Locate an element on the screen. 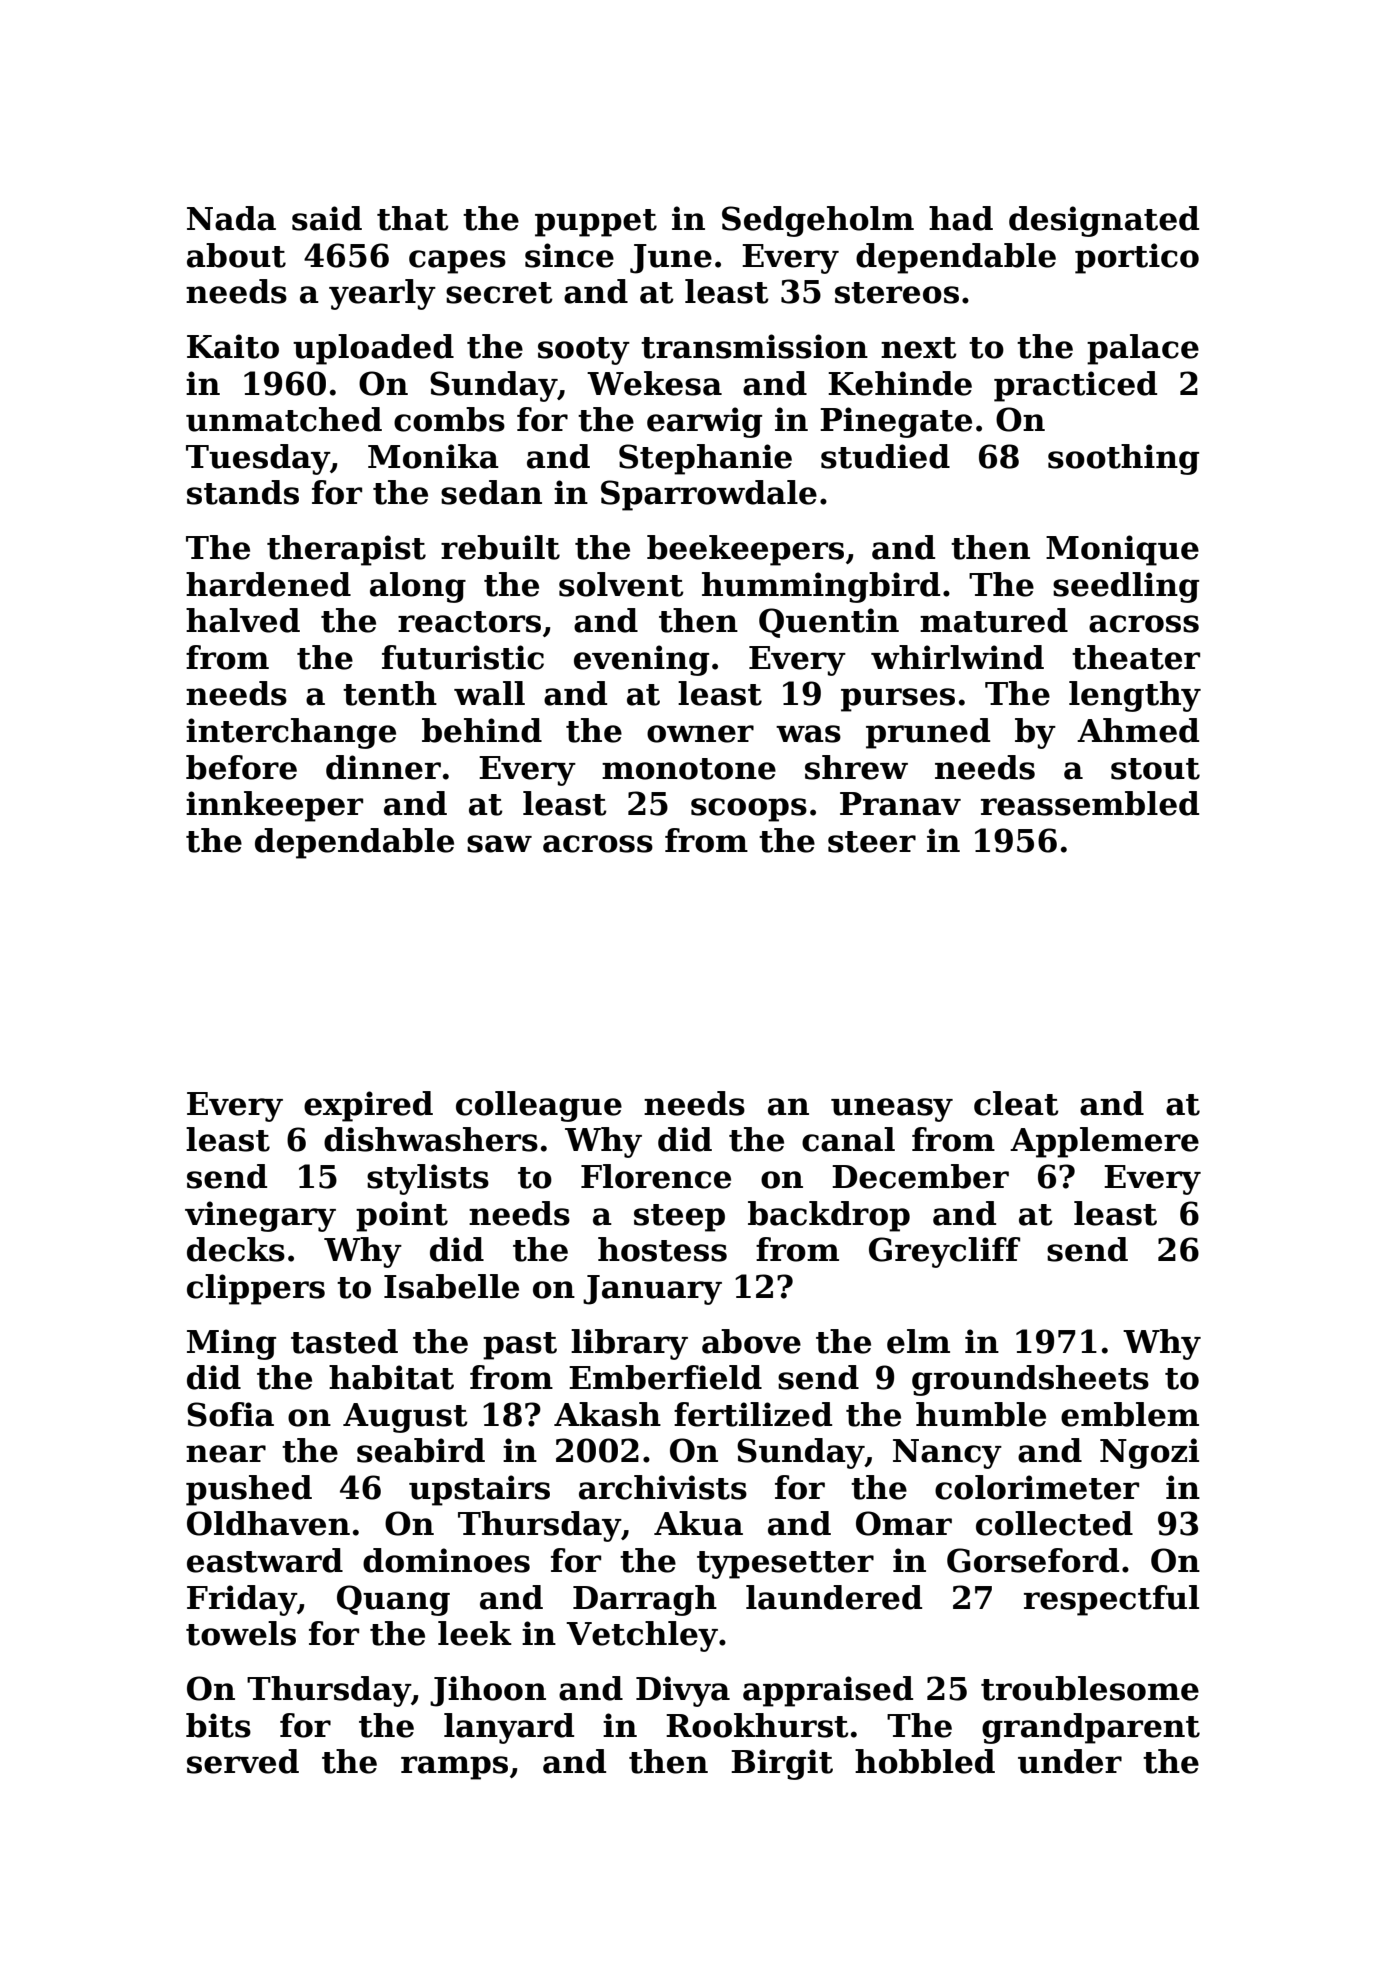  ramps is located at coordinates (454, 1768).
